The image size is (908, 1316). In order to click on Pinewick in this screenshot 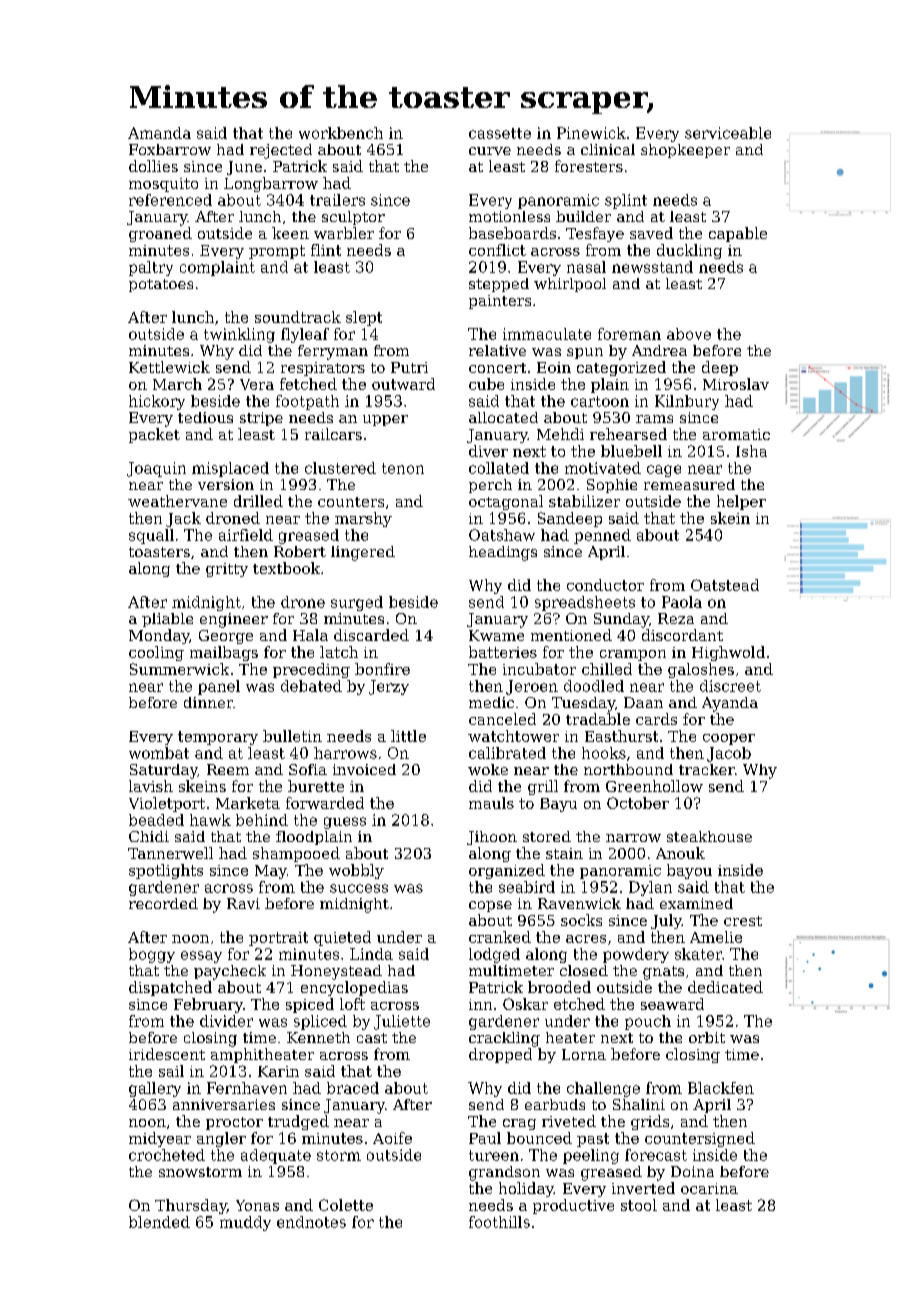, I will do `click(591, 133)`.
